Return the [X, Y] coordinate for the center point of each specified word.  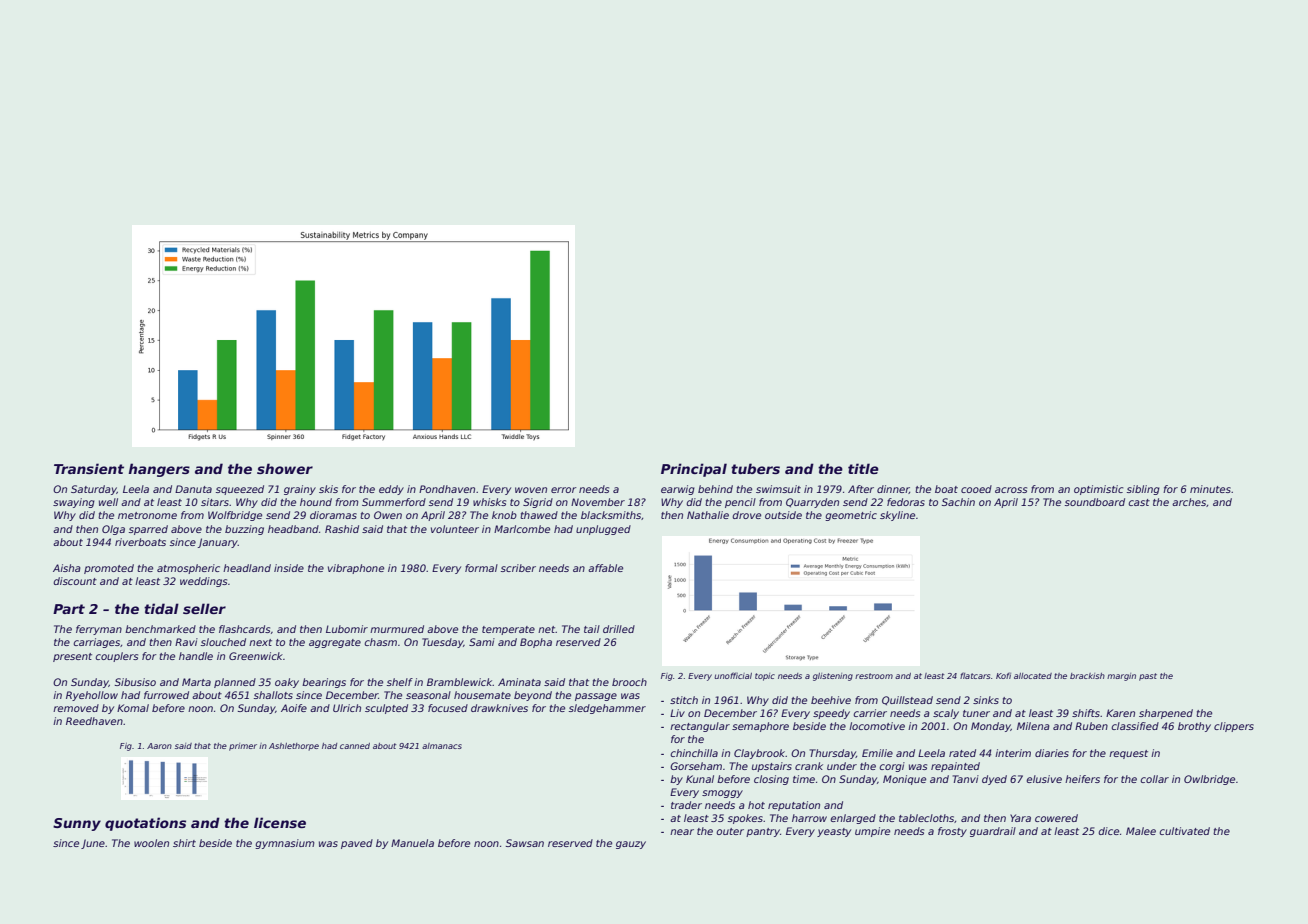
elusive [1044, 779]
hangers [159, 470]
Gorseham [696, 766]
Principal [694, 470]
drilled [619, 629]
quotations [145, 824]
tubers [755, 468]
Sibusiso [135, 682]
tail [592, 629]
